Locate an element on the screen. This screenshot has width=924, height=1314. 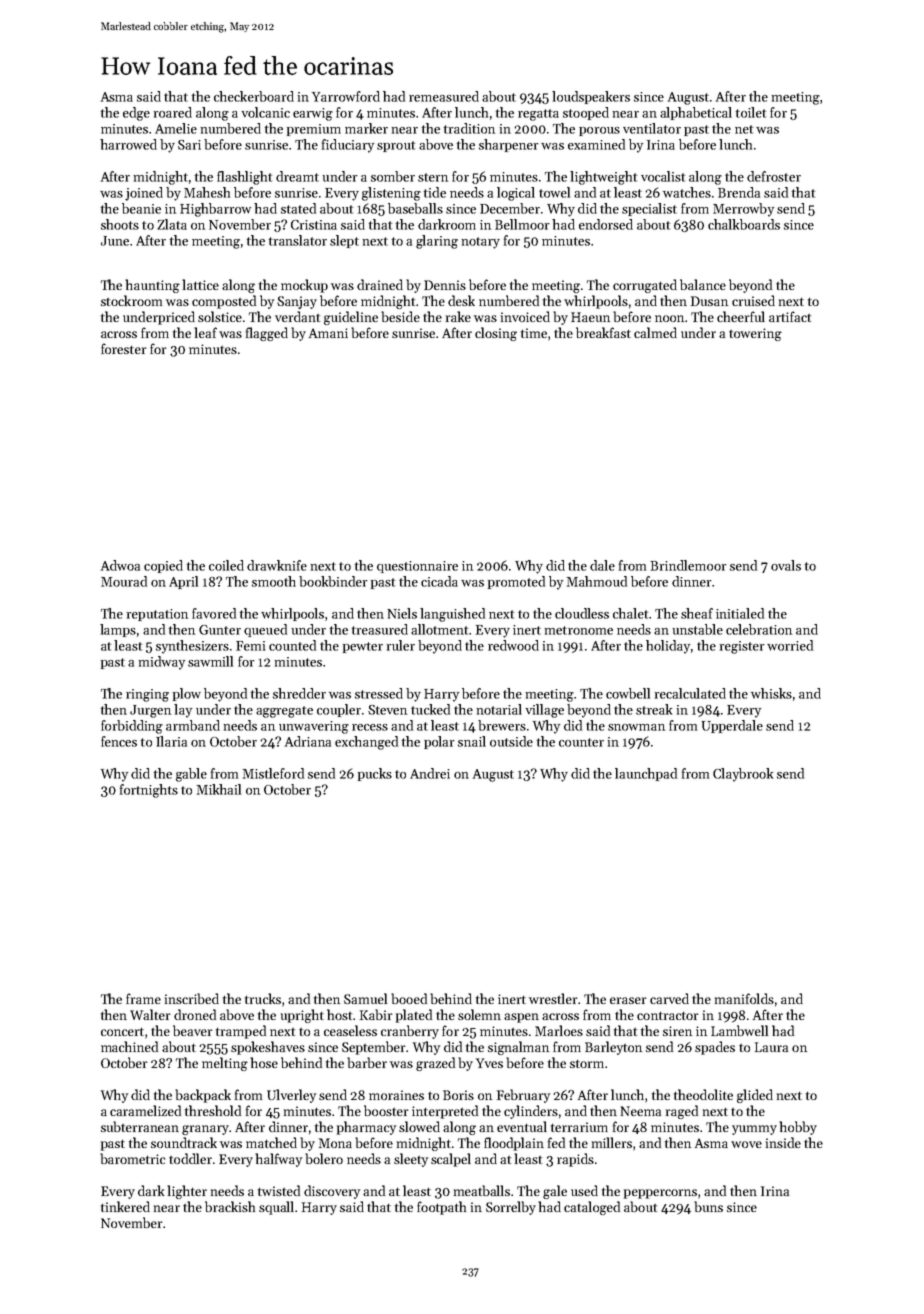
Mahmoud is located at coordinates (597, 581).
